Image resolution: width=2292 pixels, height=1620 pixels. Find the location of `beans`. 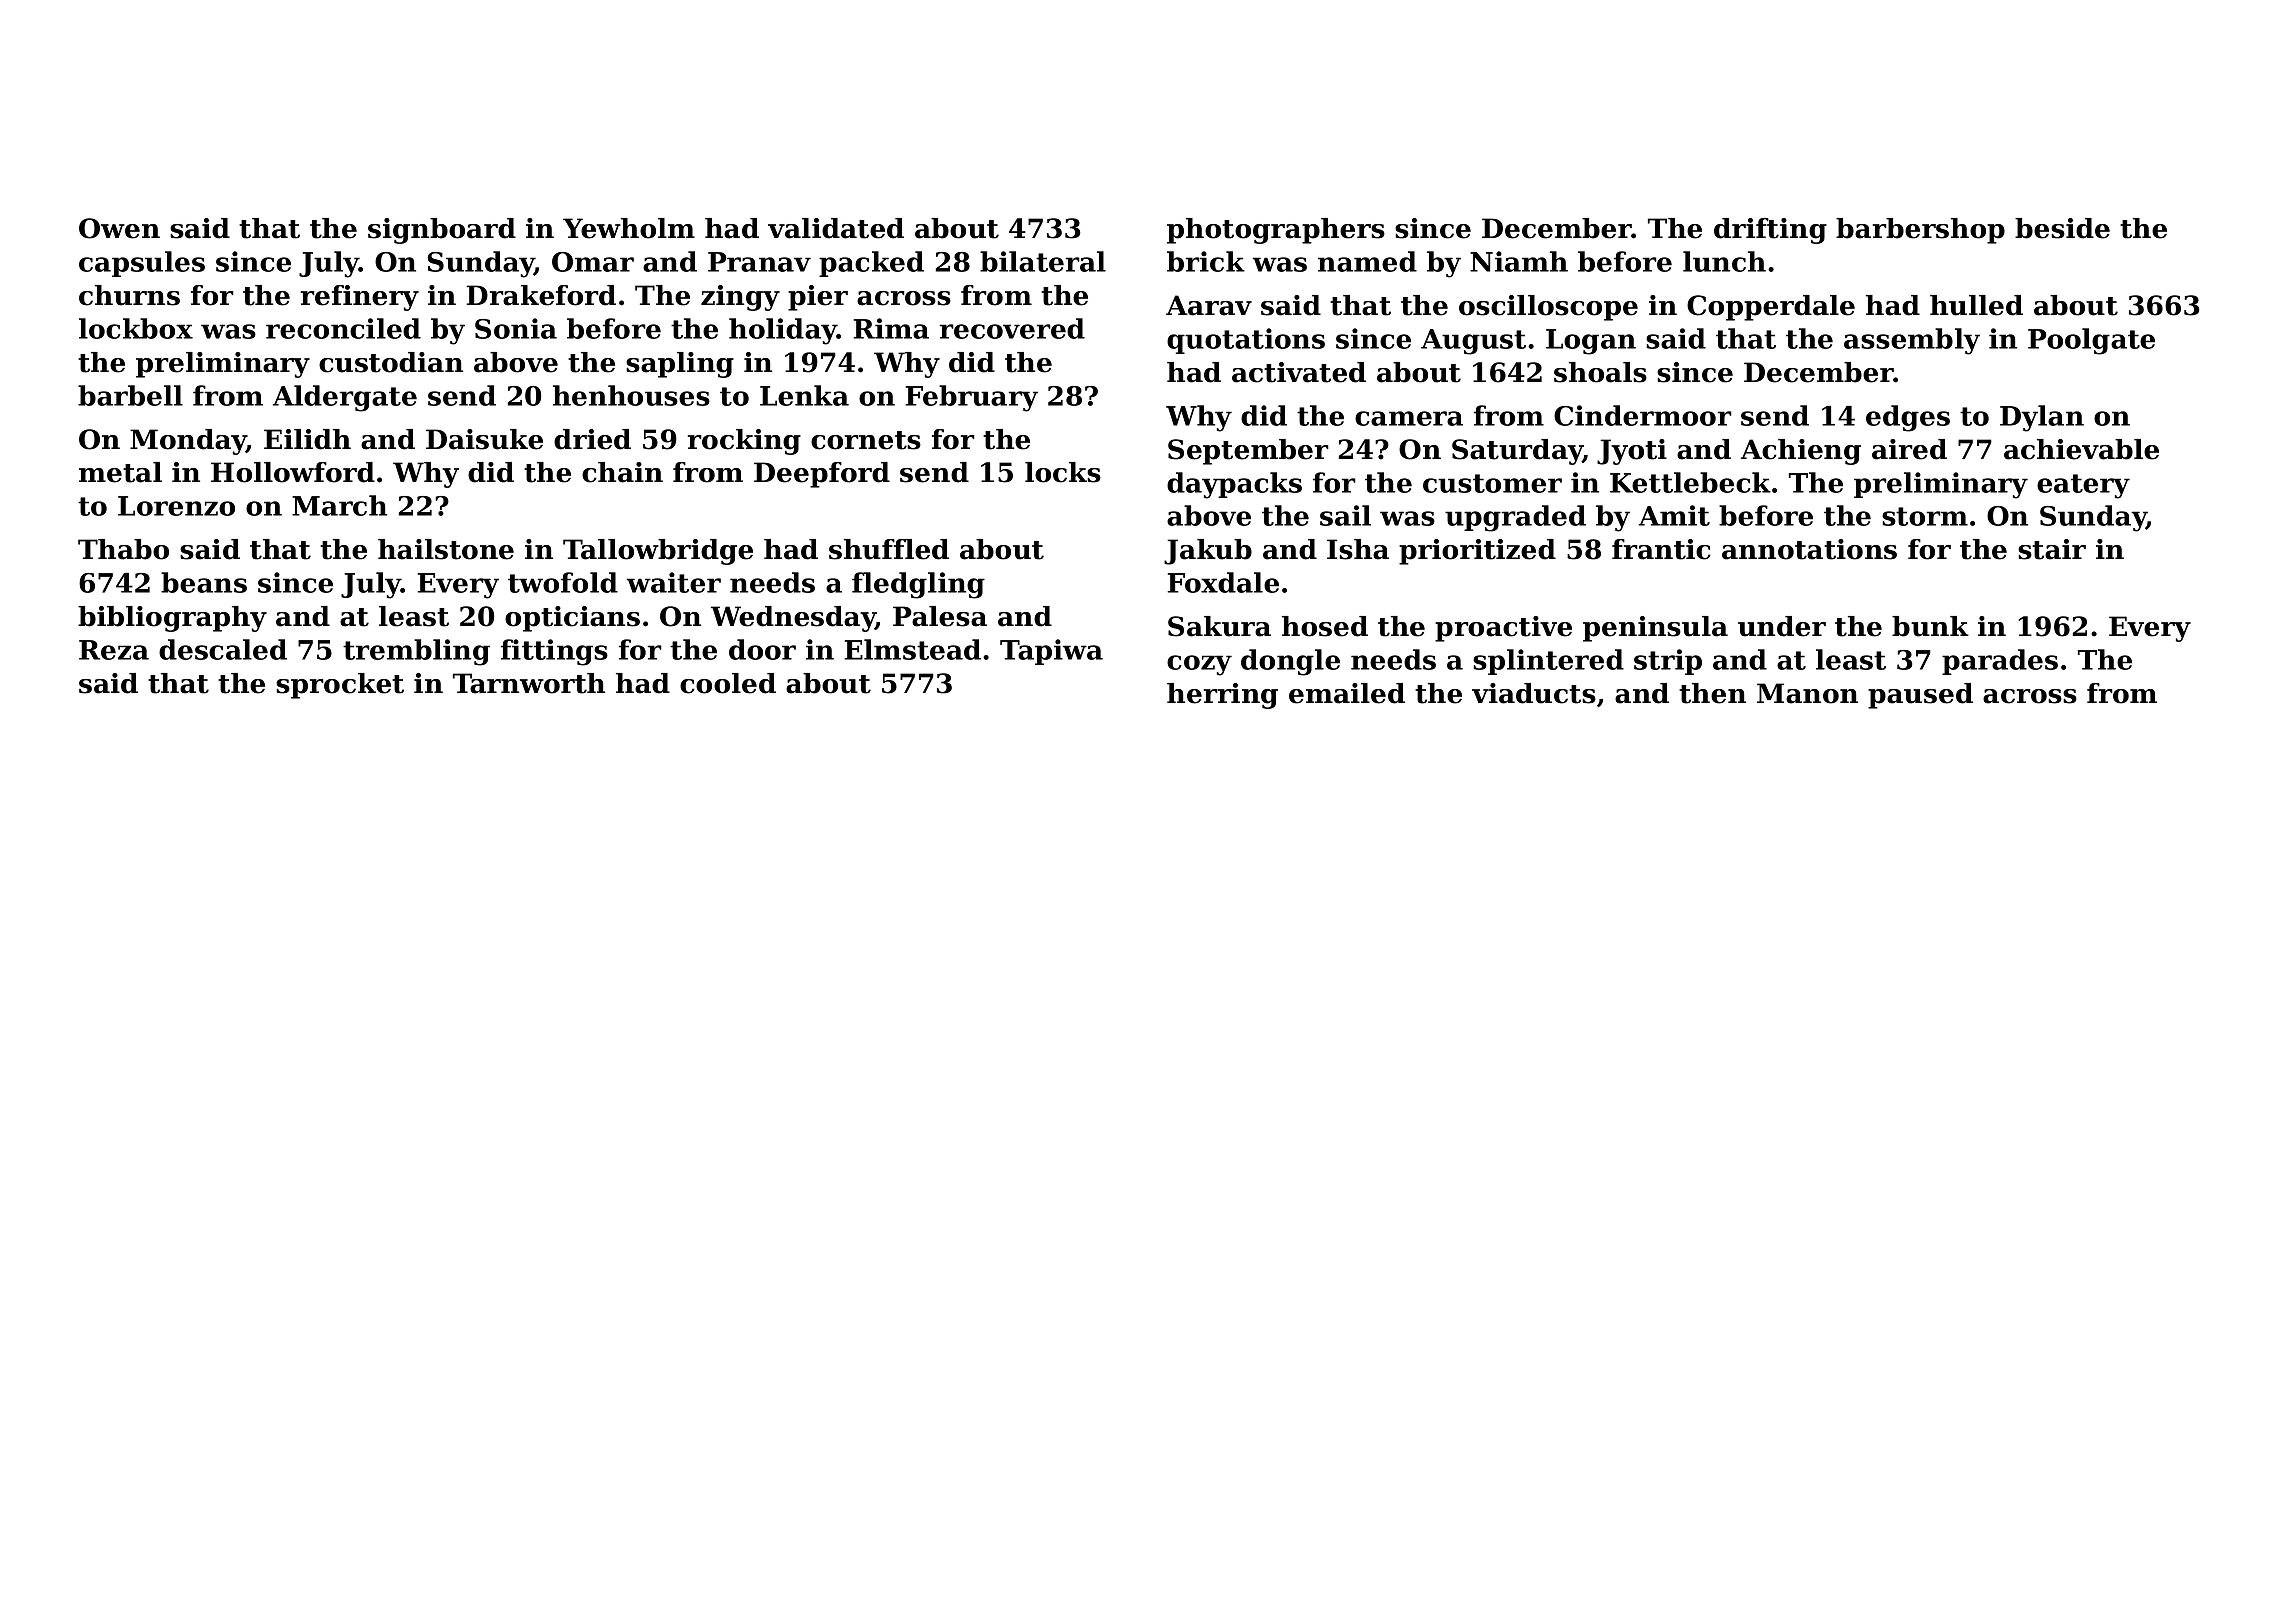

beans is located at coordinates (204, 582).
